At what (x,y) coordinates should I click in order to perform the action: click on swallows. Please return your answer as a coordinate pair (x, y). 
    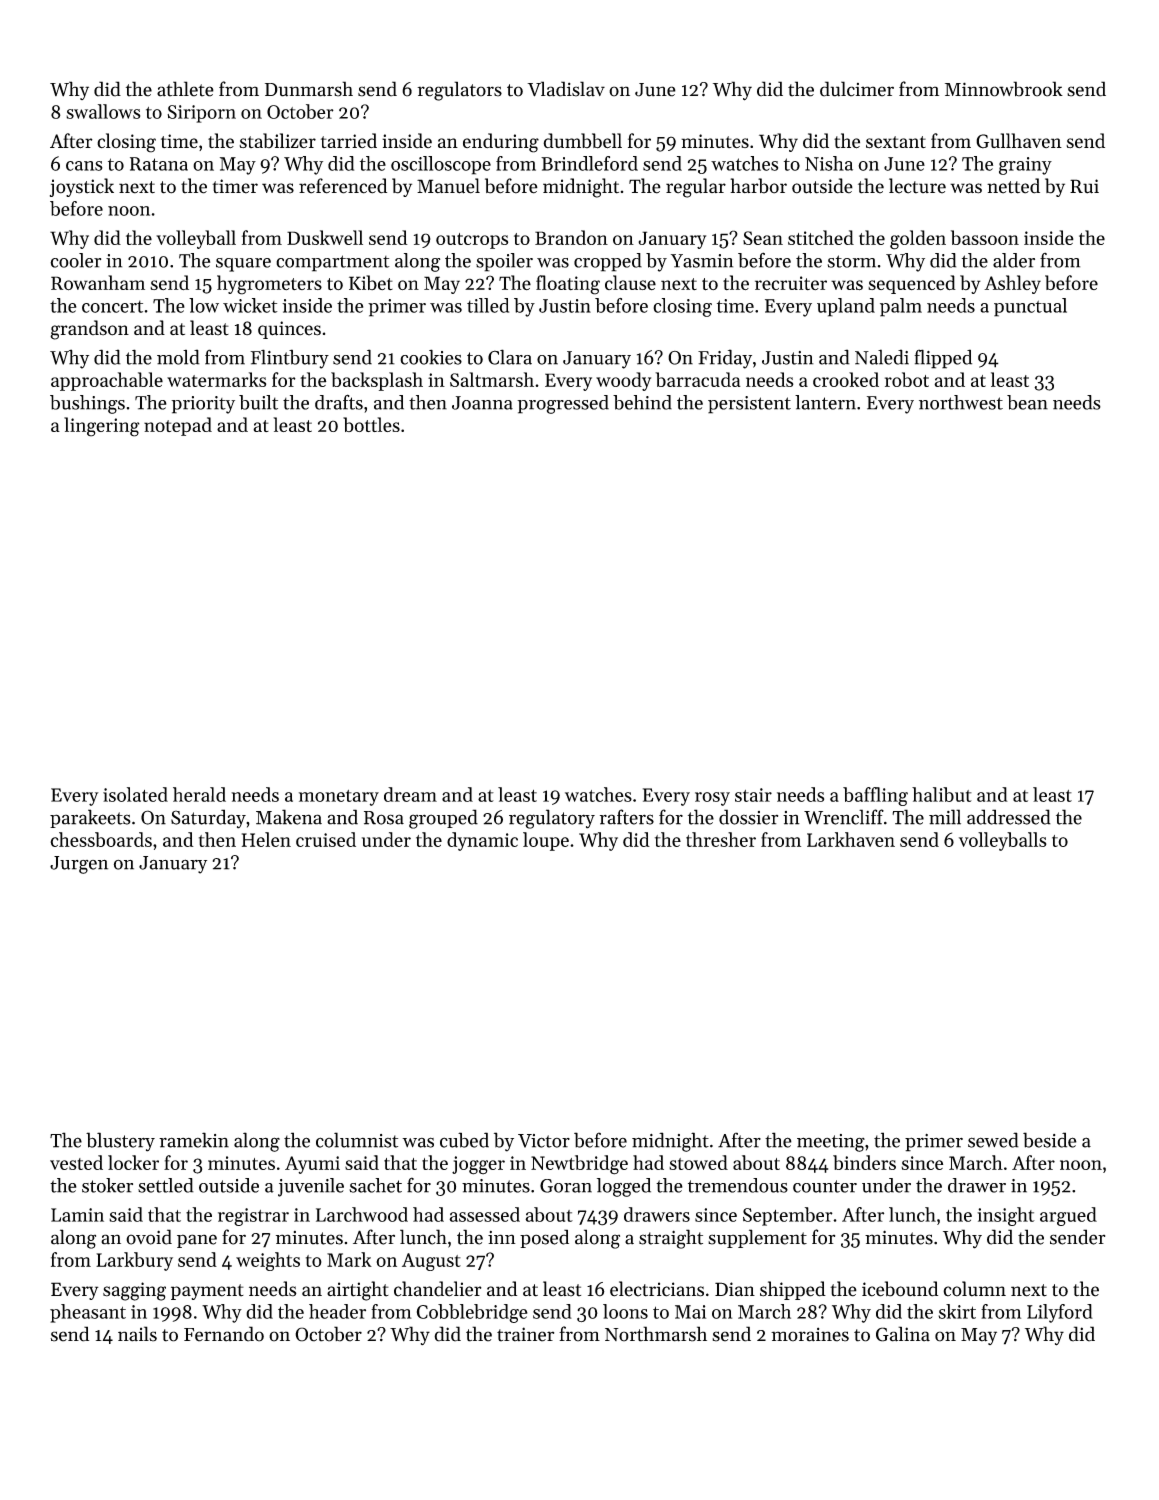
    Looking at the image, I should click on (103, 111).
